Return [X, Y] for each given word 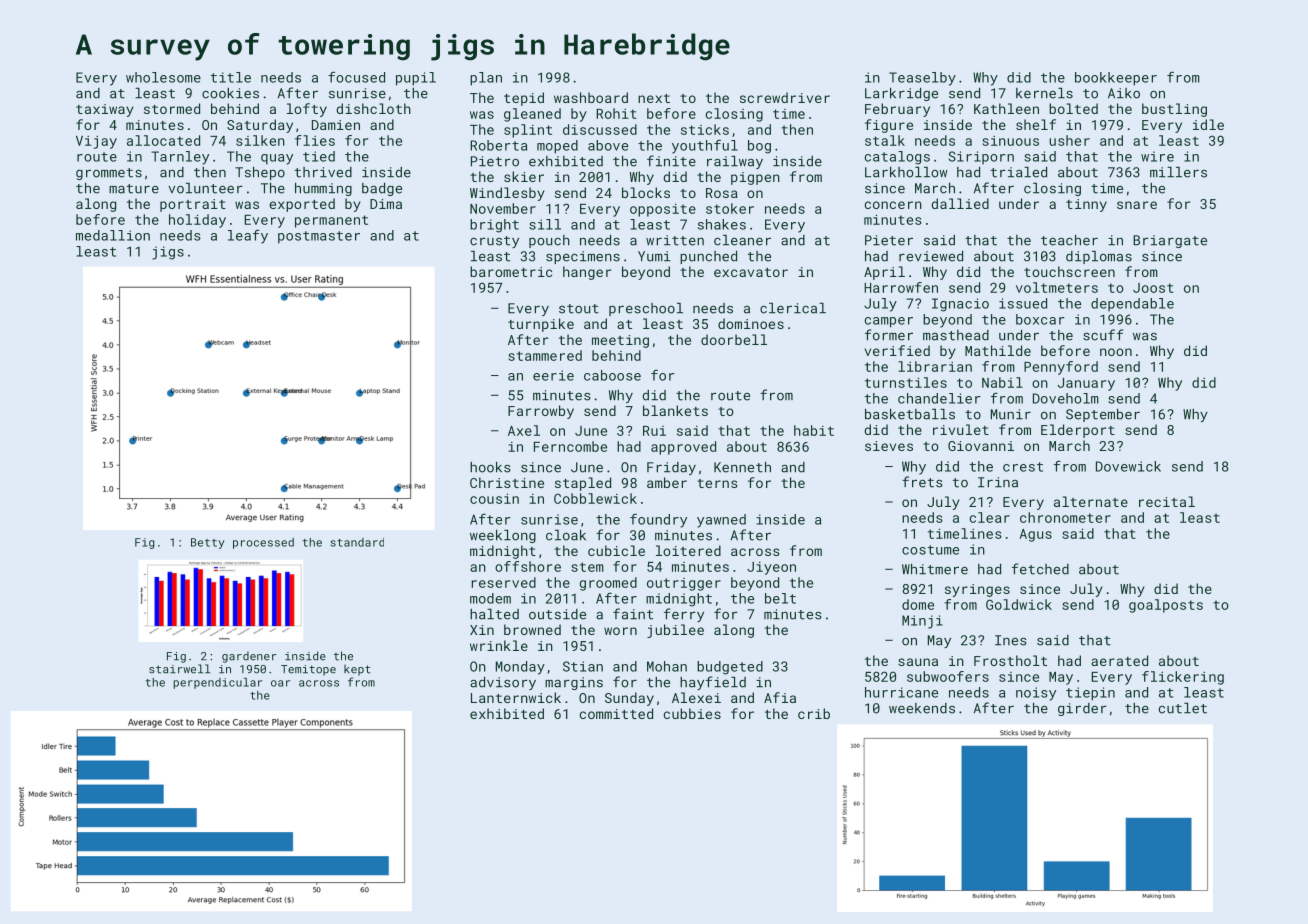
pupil [416, 79]
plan [486, 79]
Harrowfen [901, 287]
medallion [113, 235]
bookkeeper [1116, 79]
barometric [511, 271]
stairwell [179, 669]
